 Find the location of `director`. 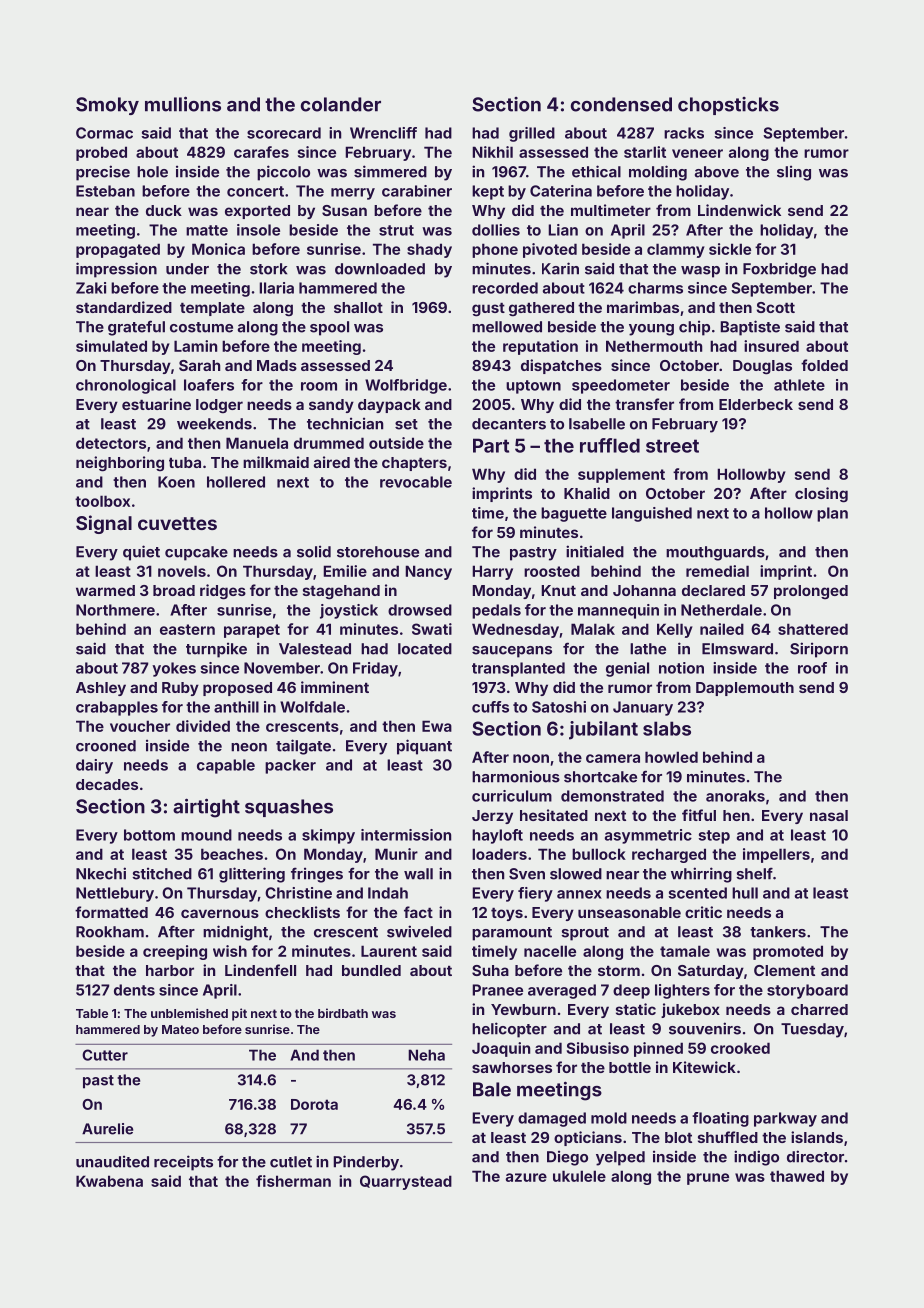

director is located at coordinates (815, 1156).
